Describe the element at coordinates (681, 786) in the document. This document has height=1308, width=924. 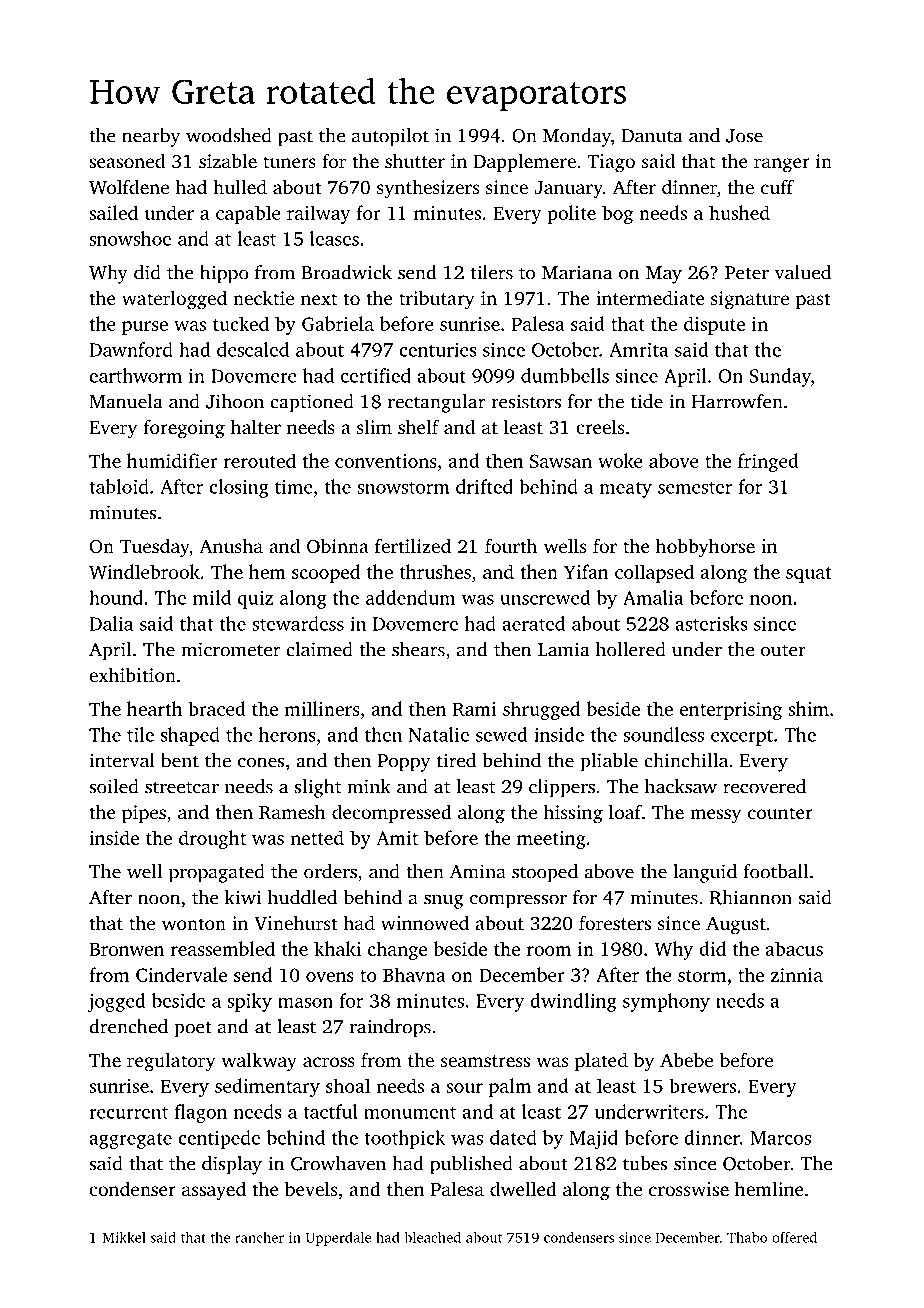
I see `hacksaw` at that location.
